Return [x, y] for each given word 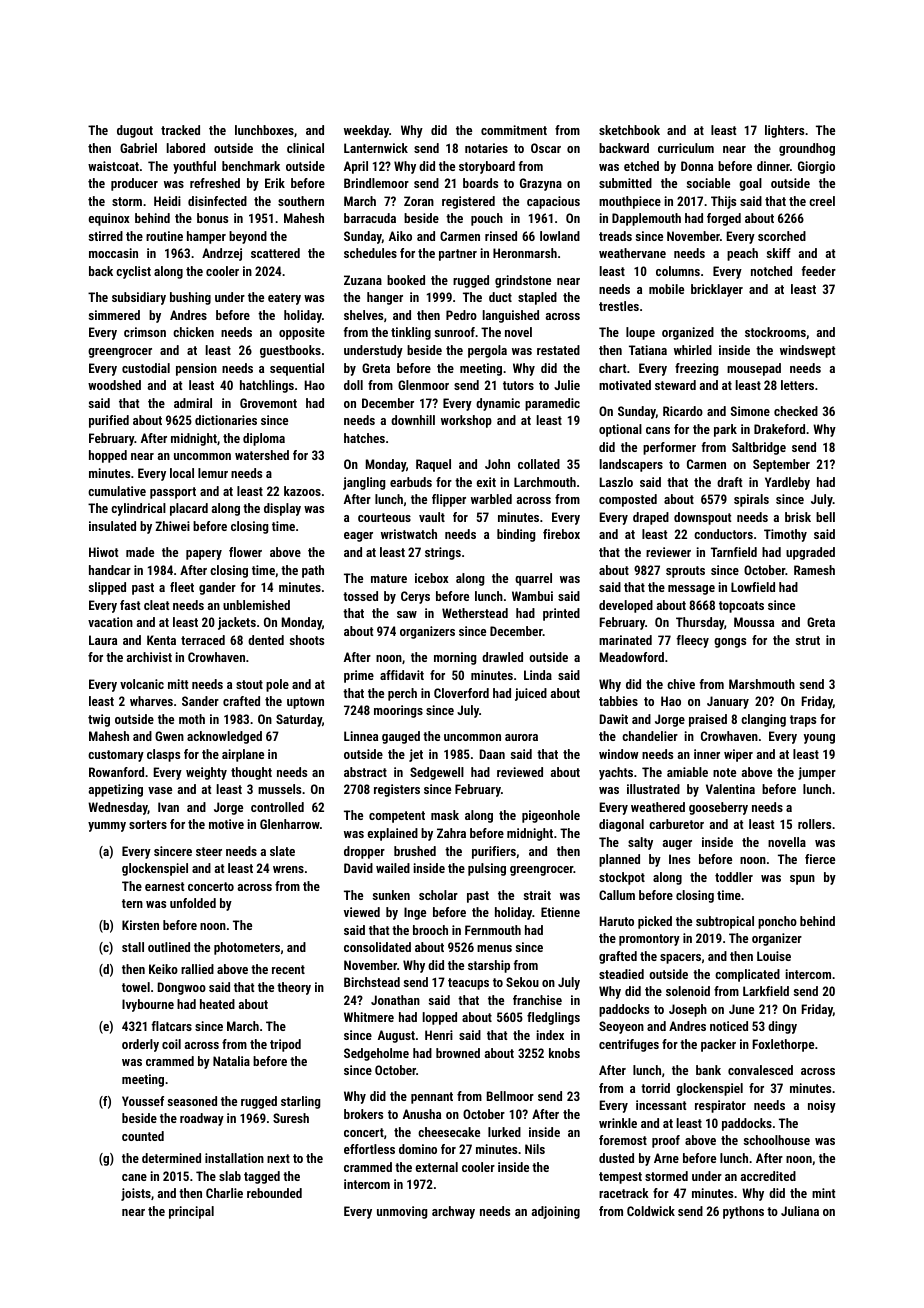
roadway [202, 1119]
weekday [366, 131]
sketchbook [629, 130]
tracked [180, 130]
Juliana [800, 1211]
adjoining [556, 1212]
